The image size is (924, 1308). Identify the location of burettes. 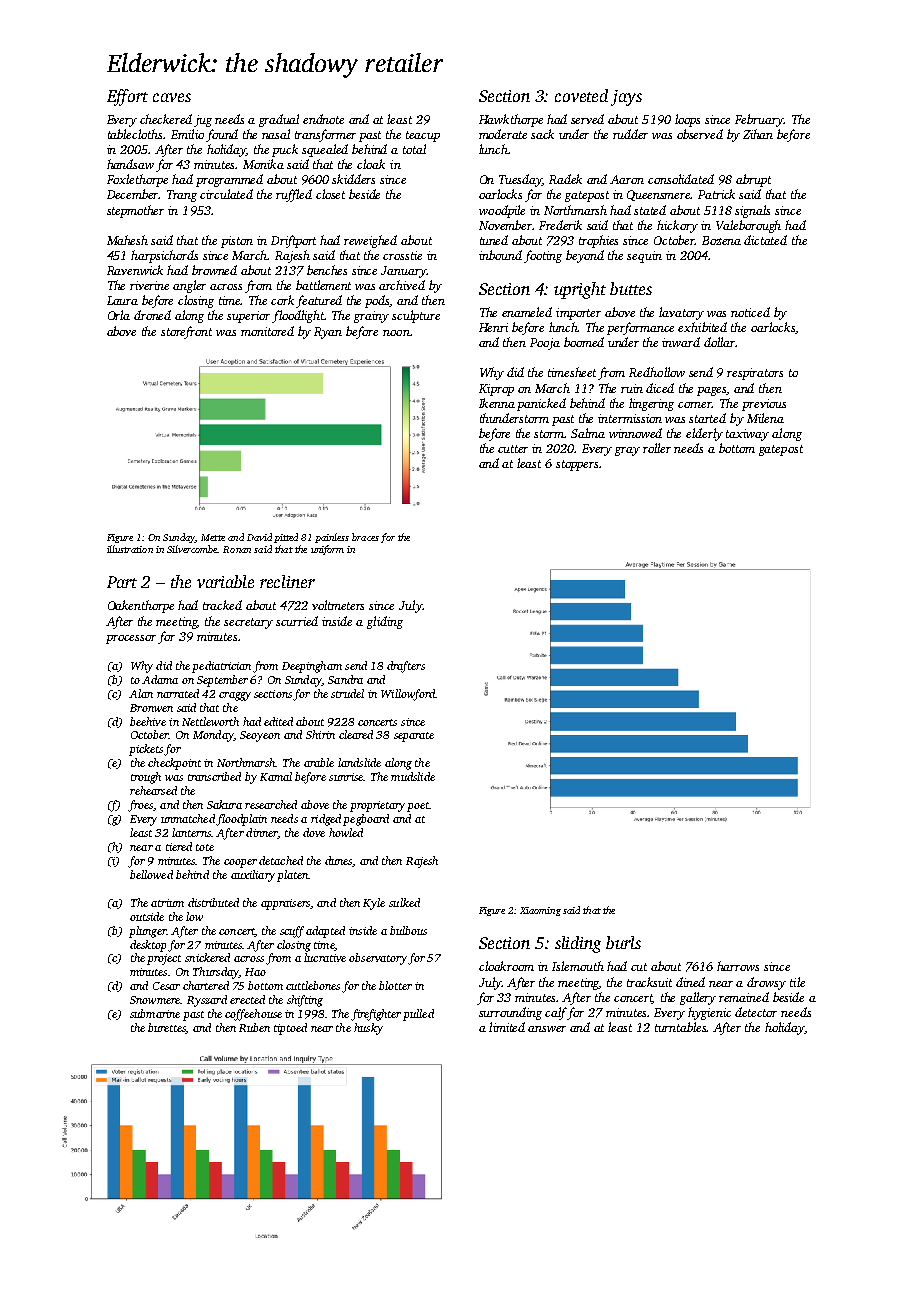
(167, 1028).
